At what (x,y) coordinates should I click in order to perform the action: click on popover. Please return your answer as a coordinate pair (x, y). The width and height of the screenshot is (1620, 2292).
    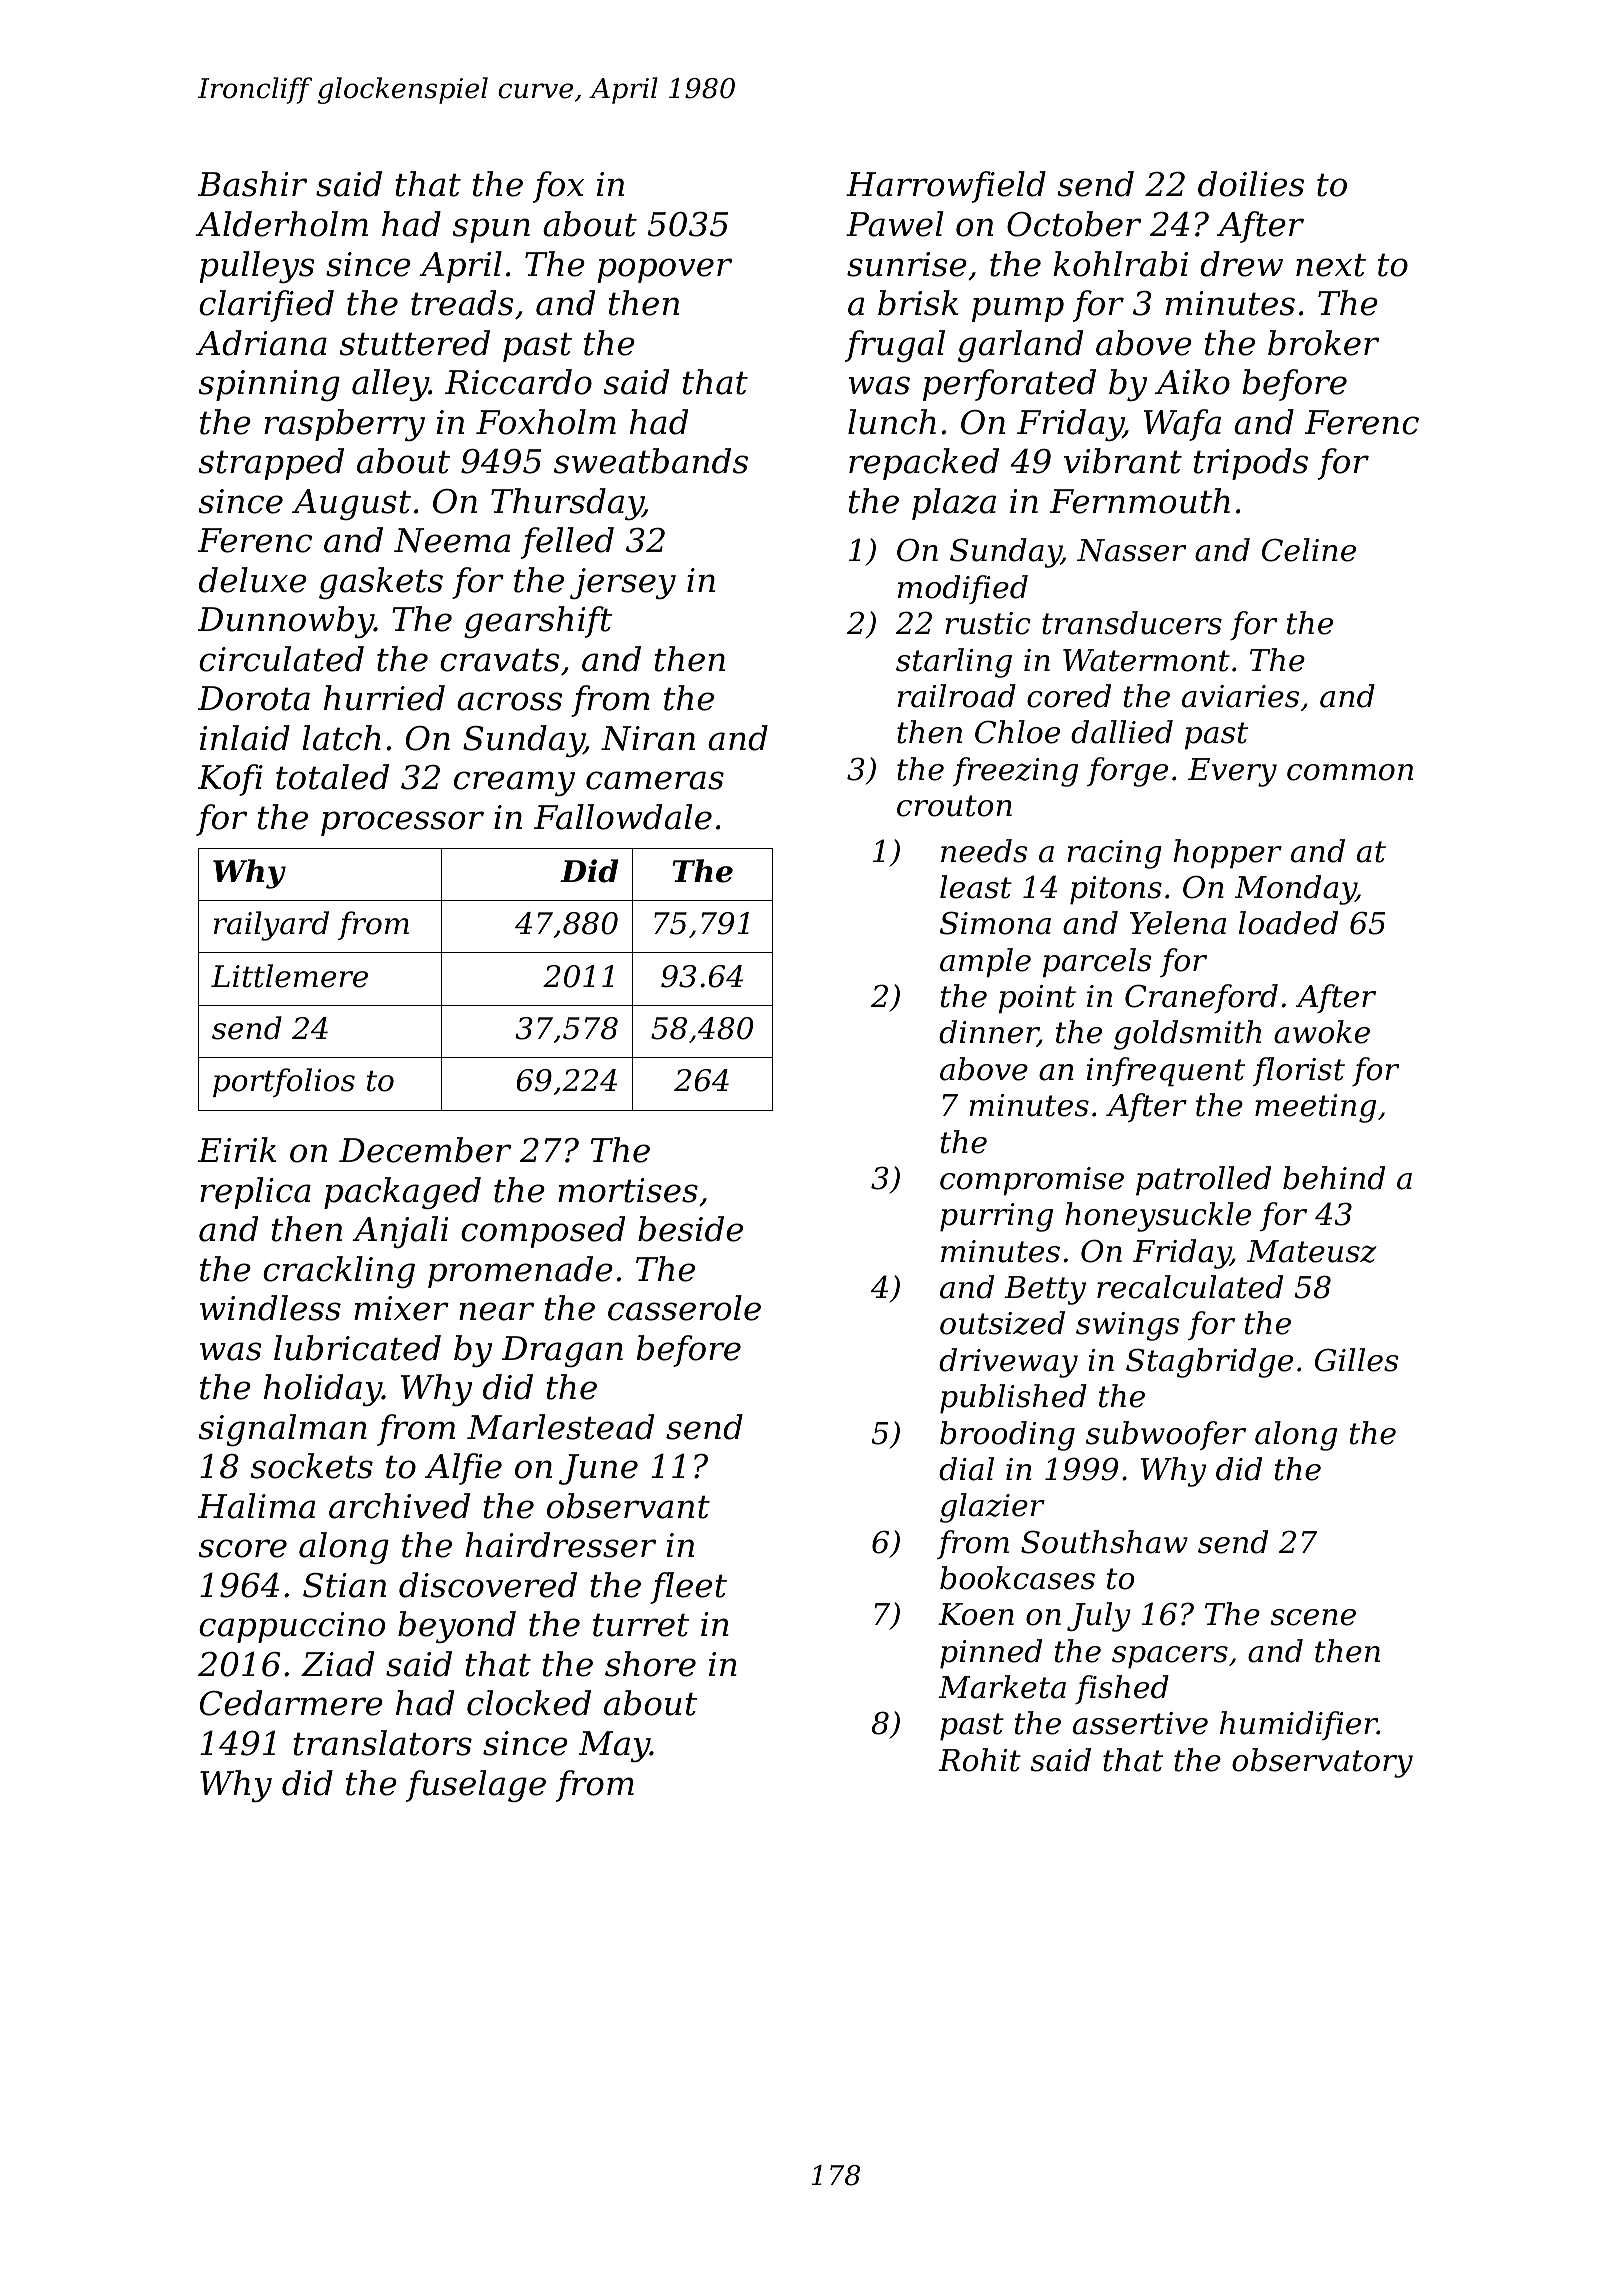
    Looking at the image, I should click on (665, 270).
